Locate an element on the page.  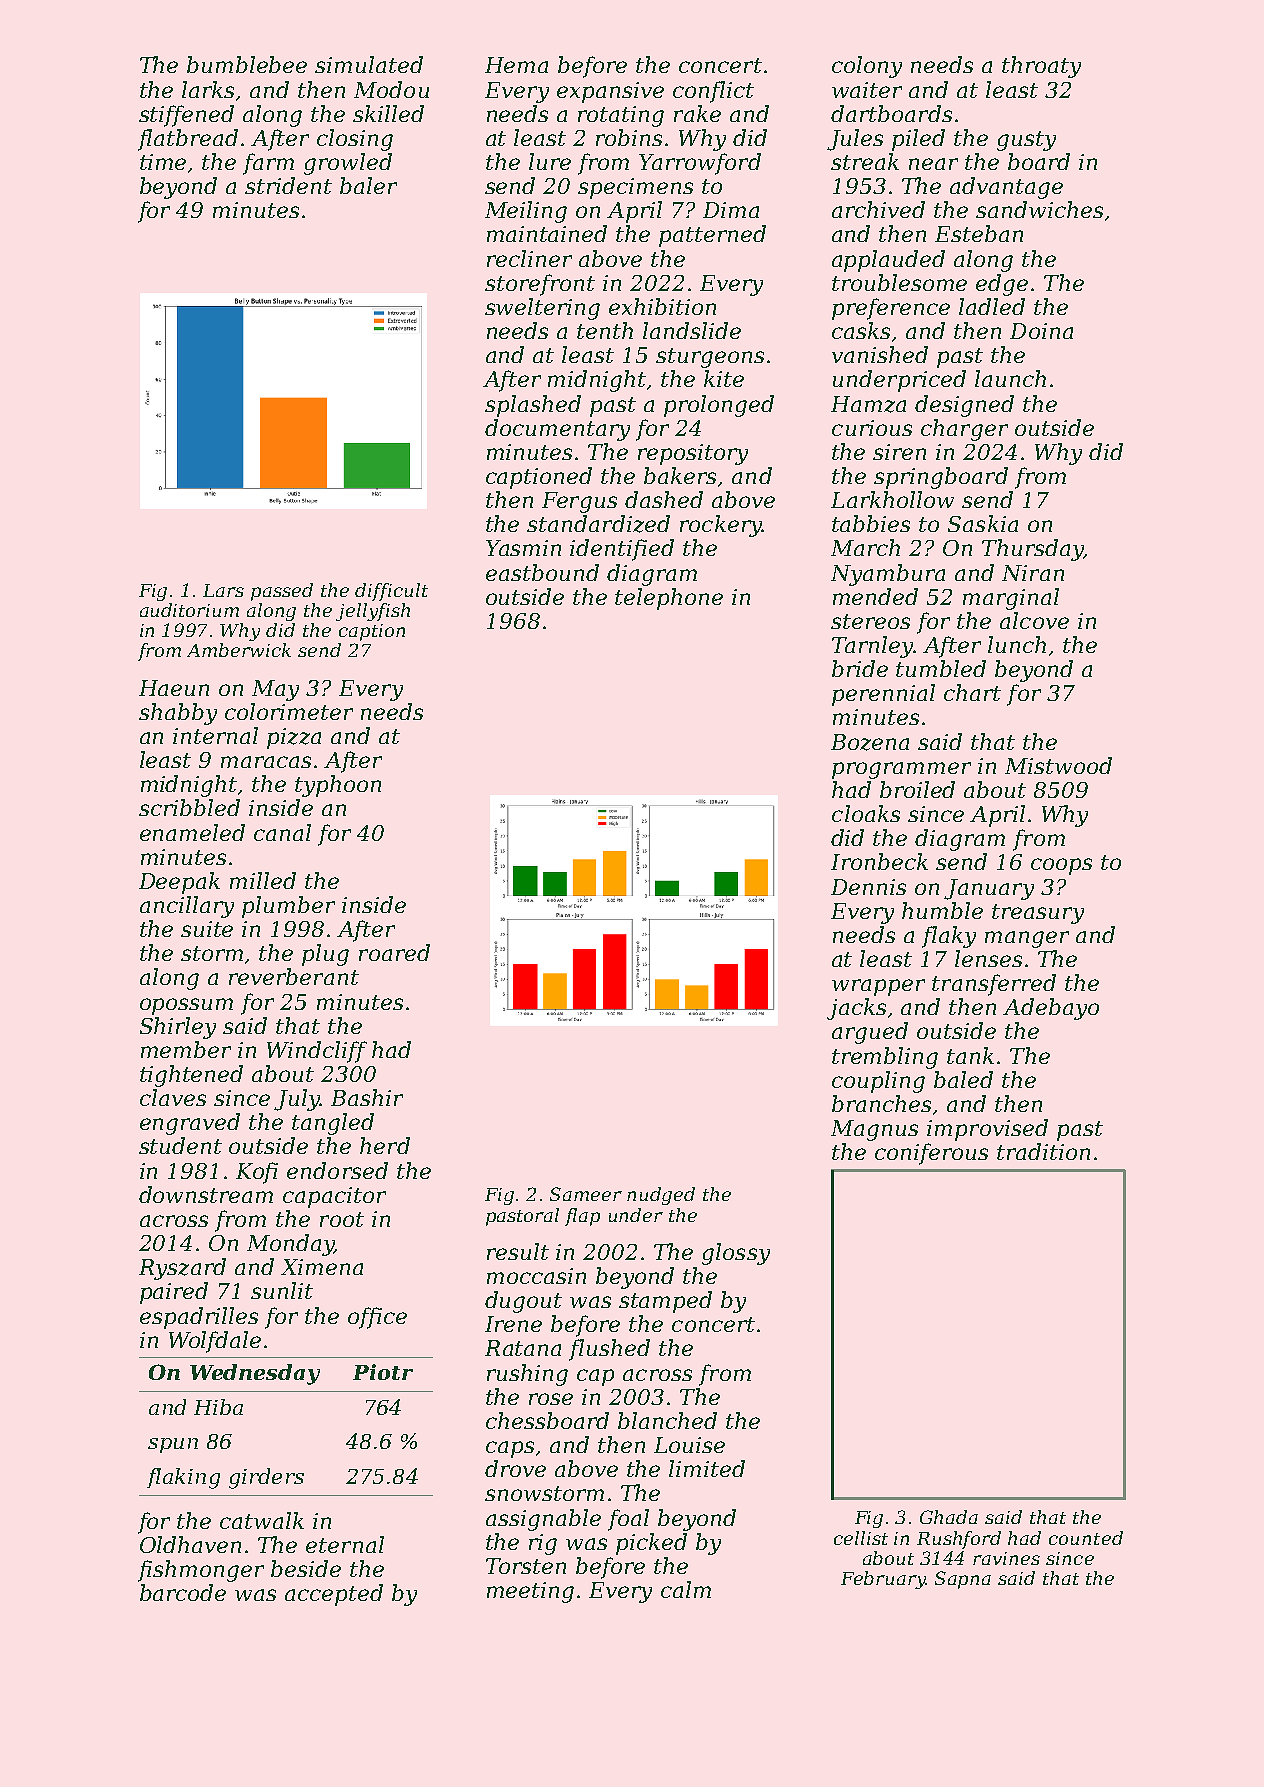
Lars is located at coordinates (223, 590).
